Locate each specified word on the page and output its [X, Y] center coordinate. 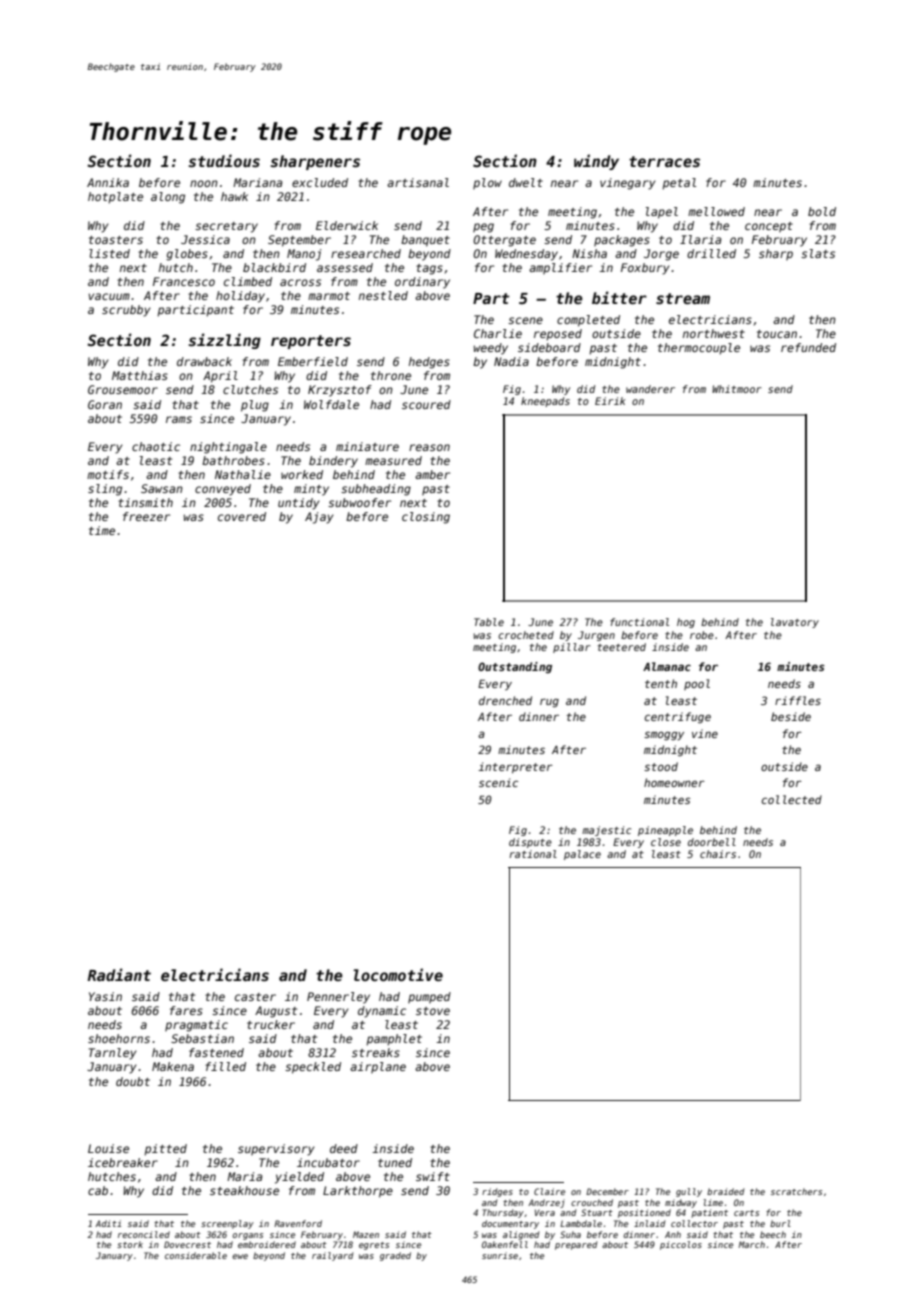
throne [391, 375]
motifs [108, 474]
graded [395, 1256]
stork [130, 1244]
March [751, 1244]
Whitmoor [737, 389]
